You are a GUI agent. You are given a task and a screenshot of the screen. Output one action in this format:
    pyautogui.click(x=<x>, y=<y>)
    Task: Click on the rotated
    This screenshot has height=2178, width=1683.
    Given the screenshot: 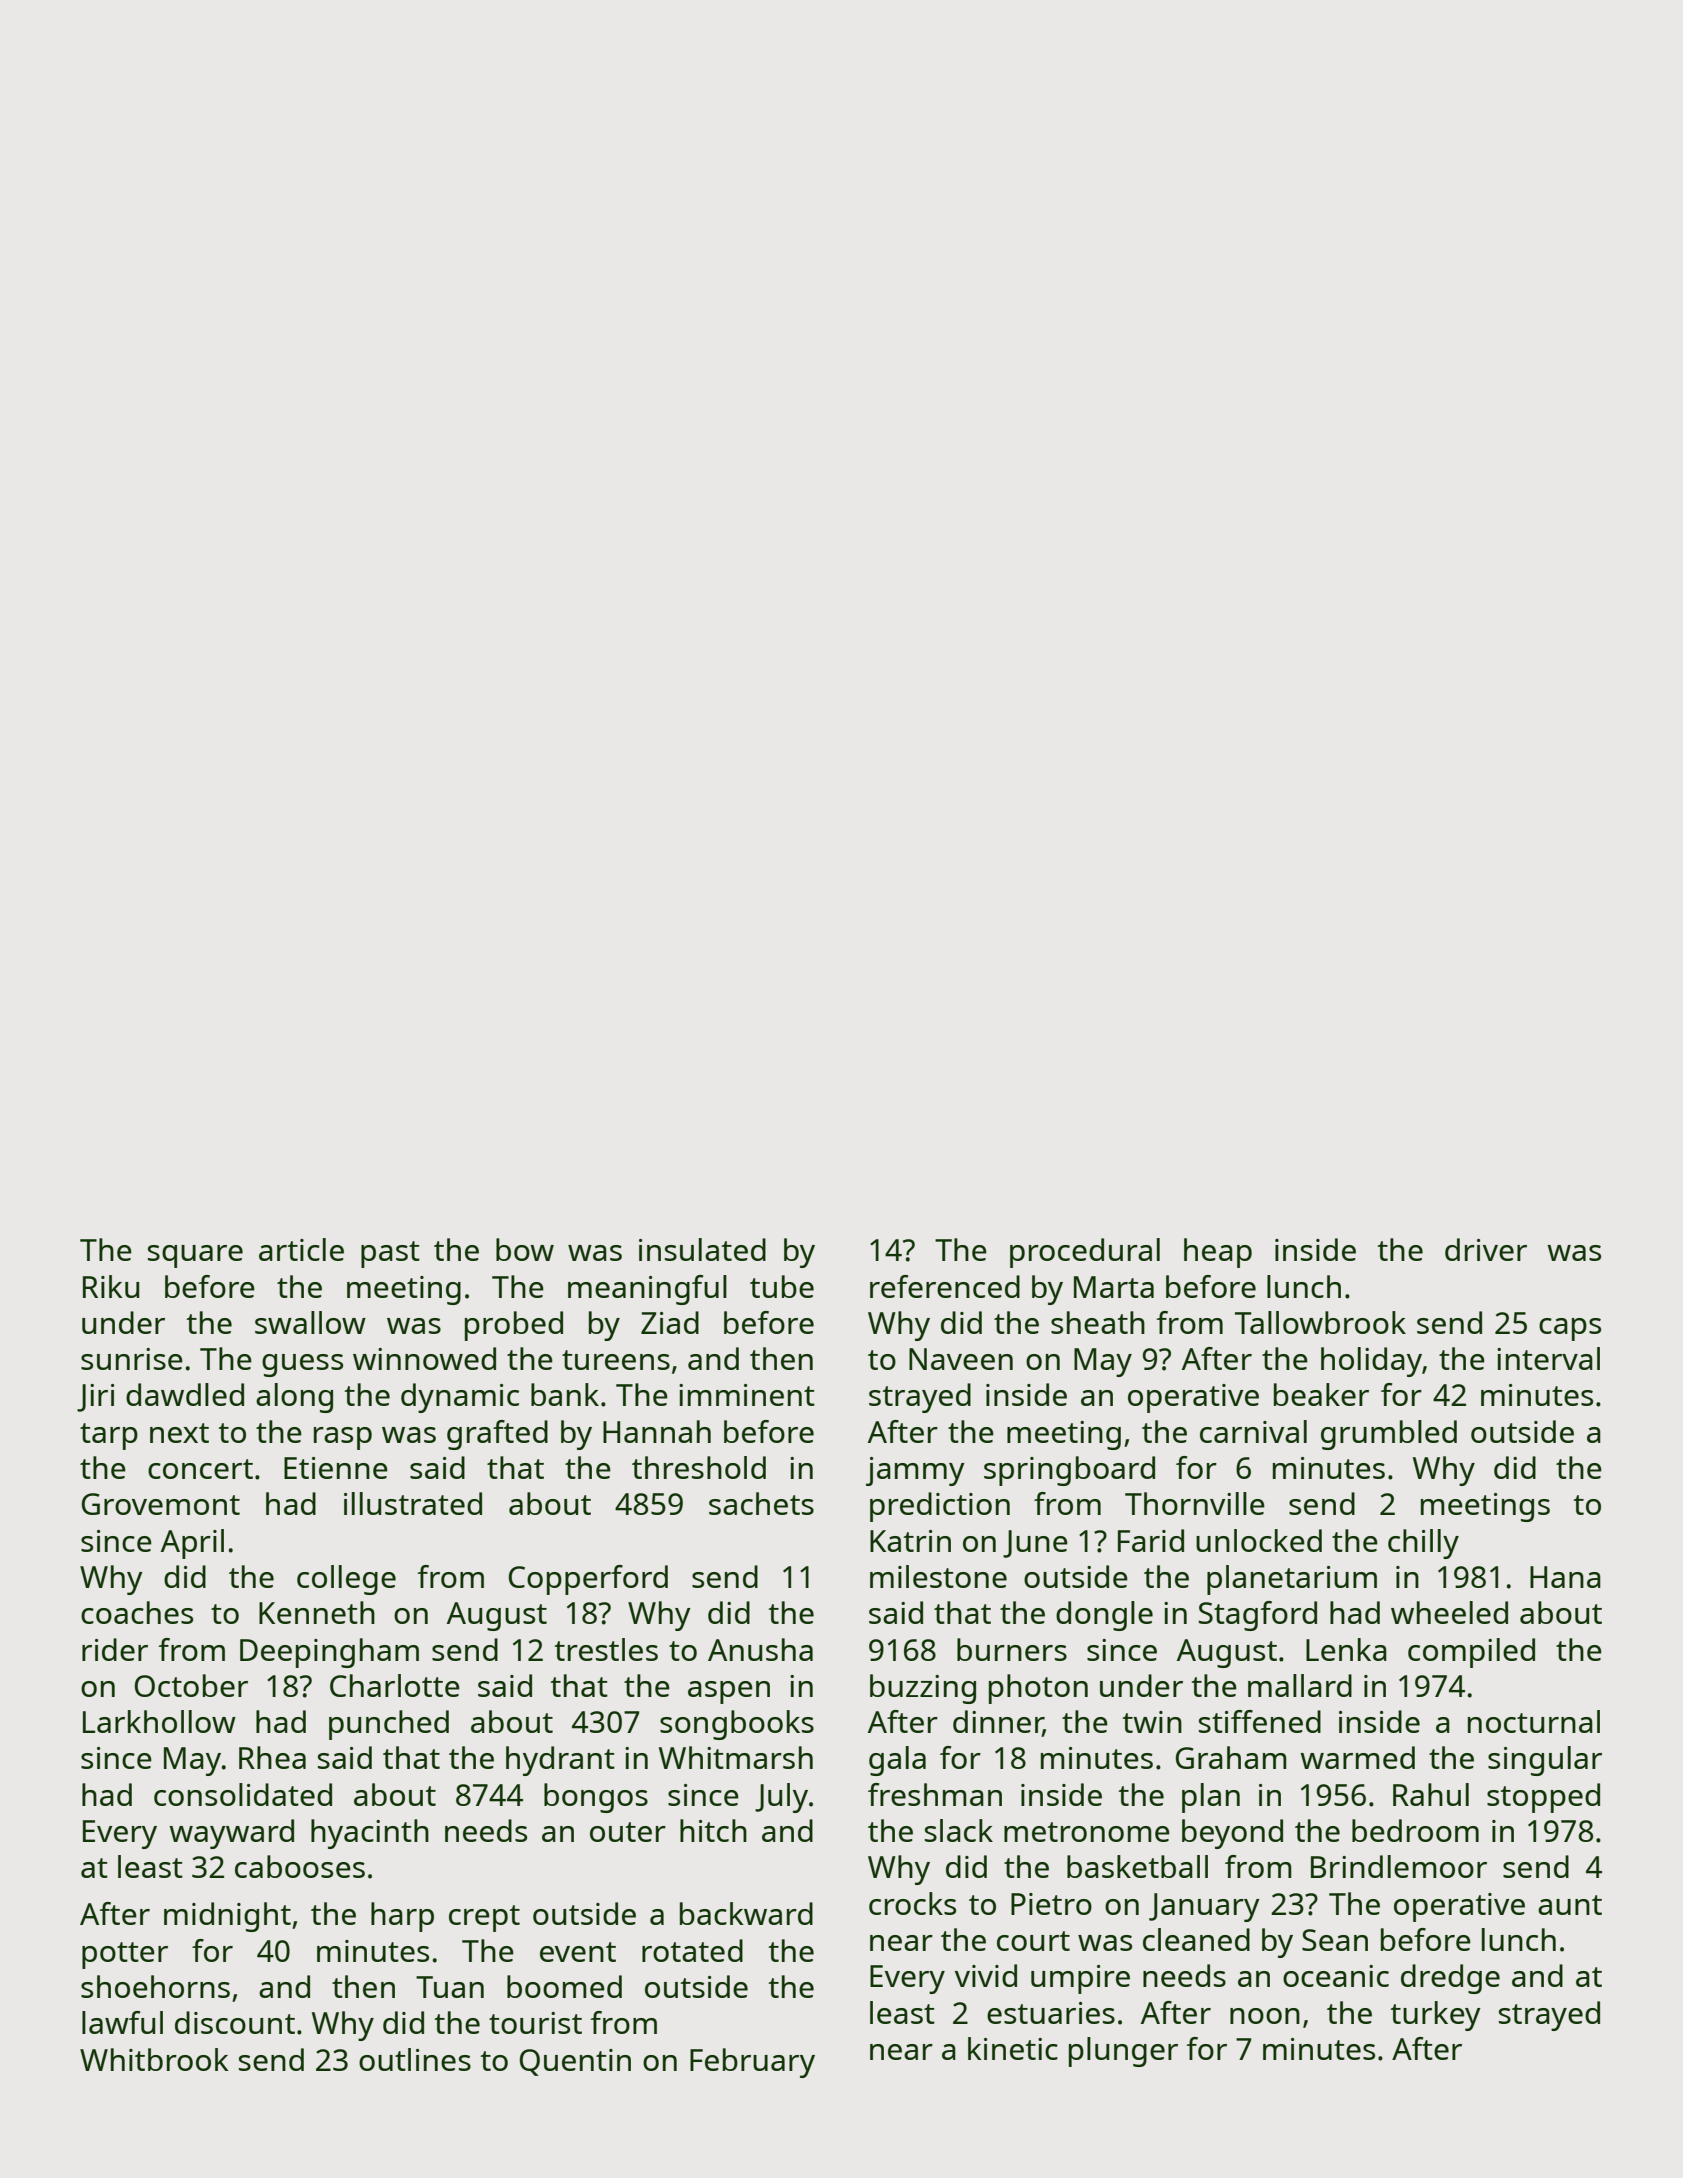 What is the action you would take?
    pyautogui.click(x=692, y=1950)
